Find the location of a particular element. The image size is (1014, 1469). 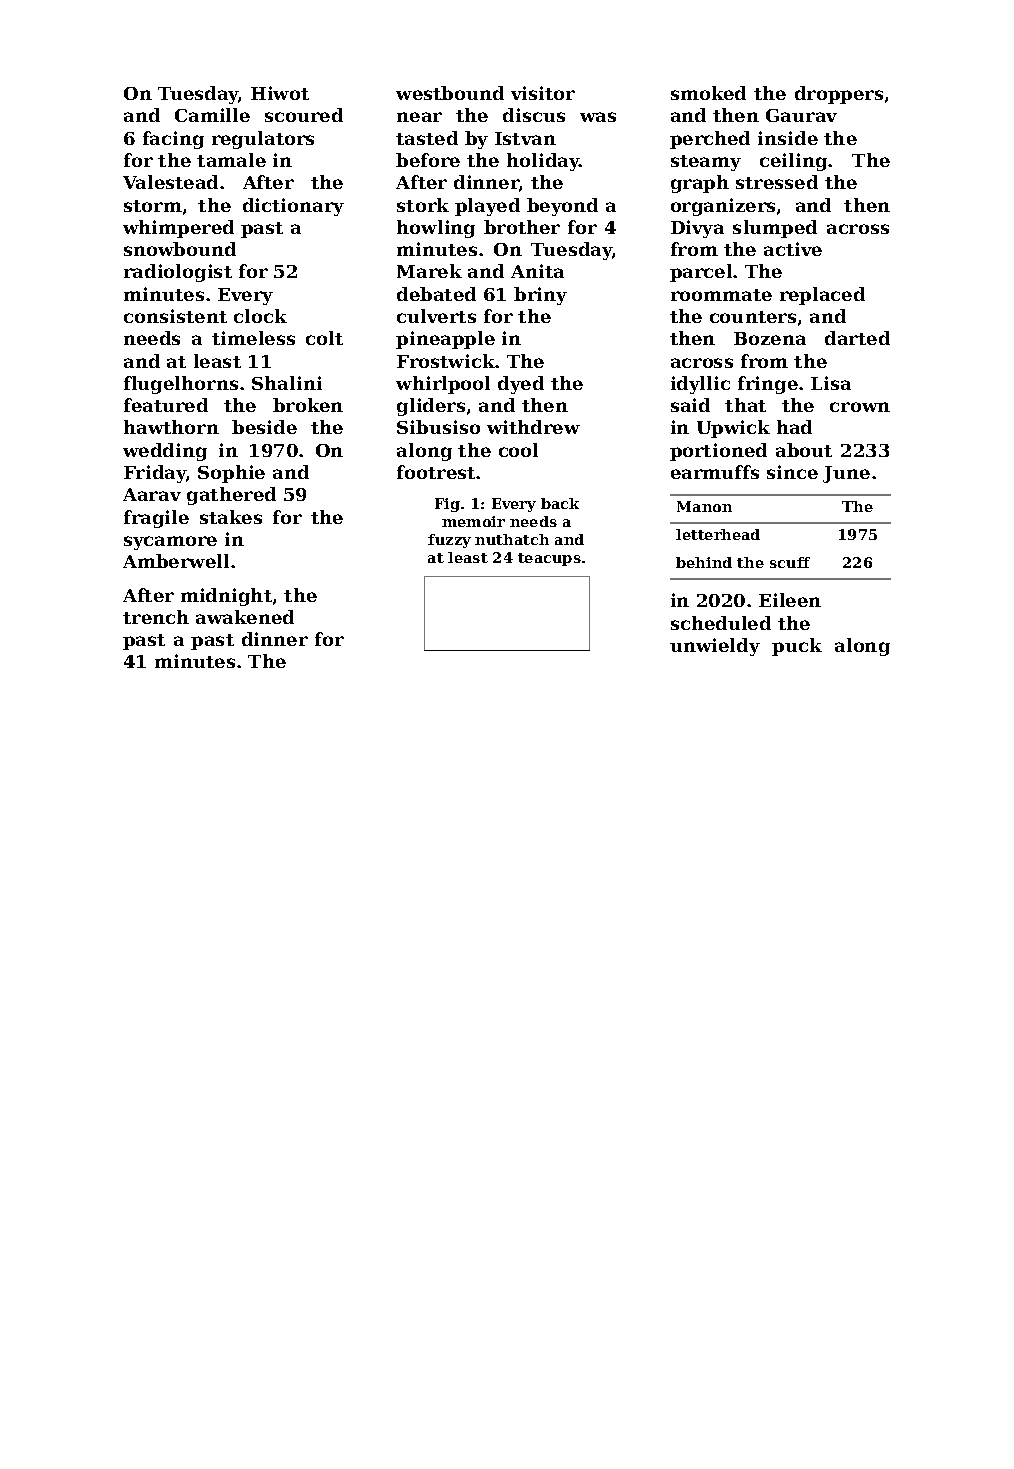

unwieldy is located at coordinates (715, 647).
